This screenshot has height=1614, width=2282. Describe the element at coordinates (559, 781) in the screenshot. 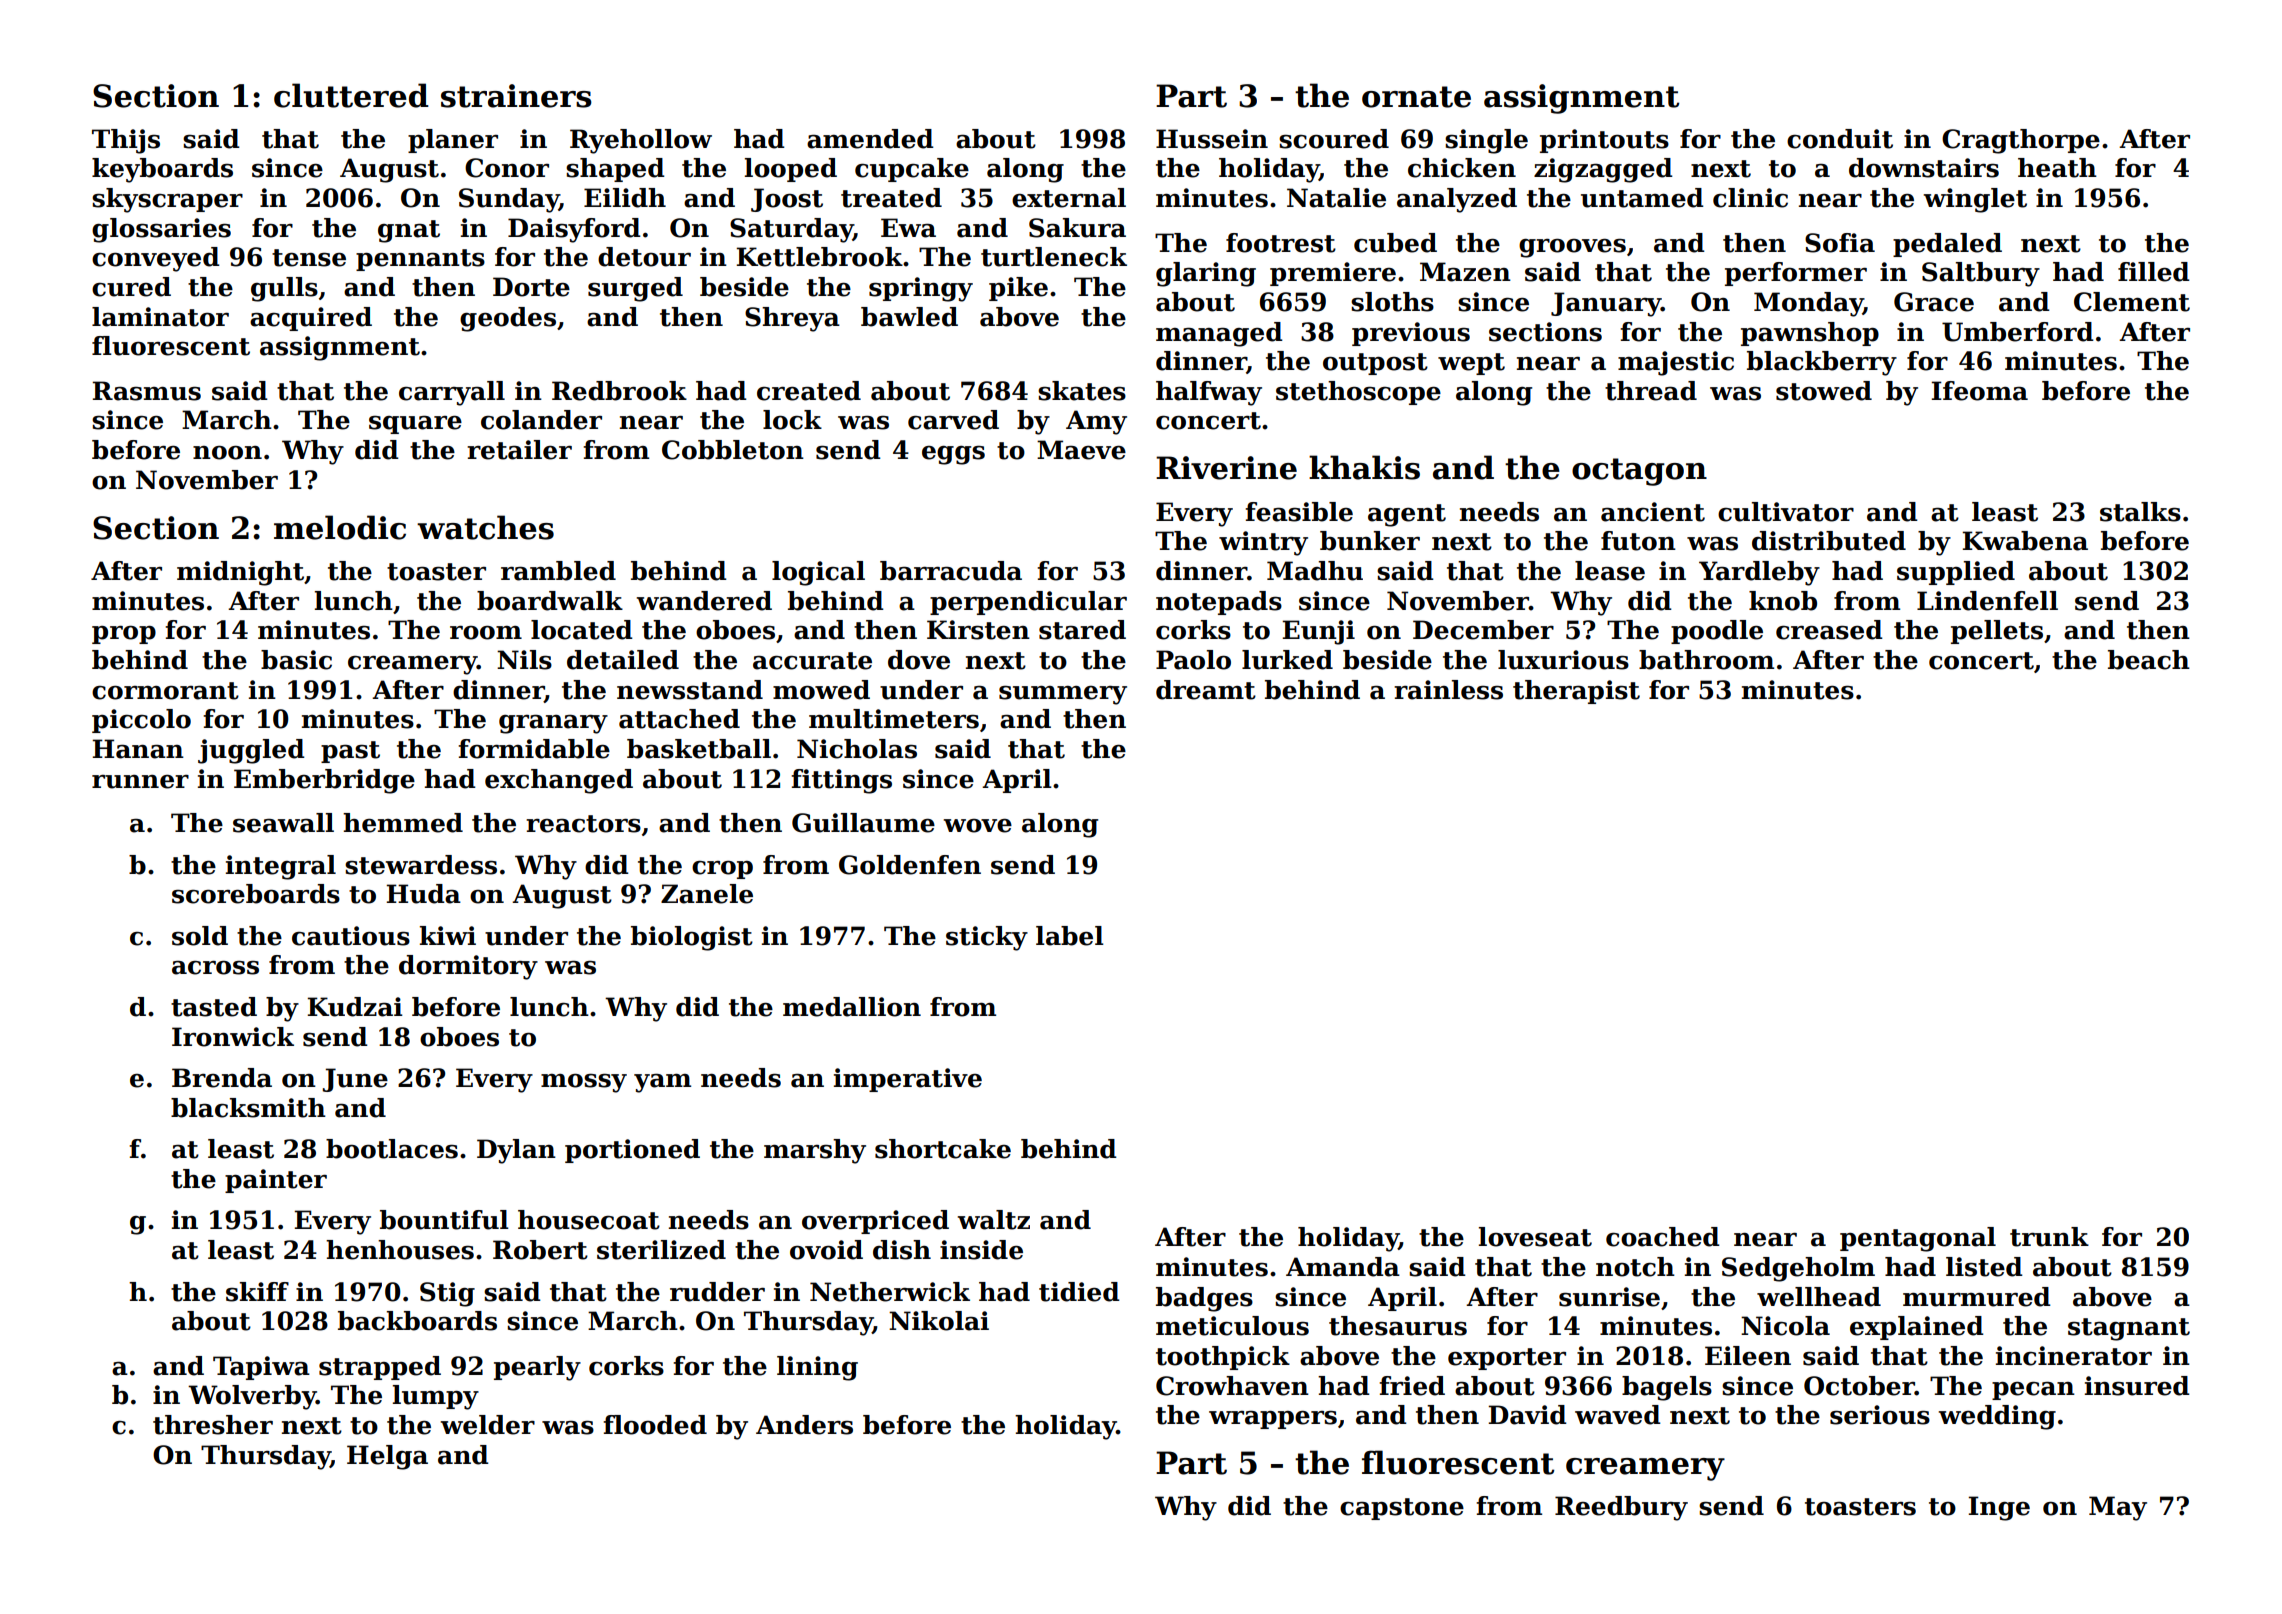

I see `exchanged` at that location.
